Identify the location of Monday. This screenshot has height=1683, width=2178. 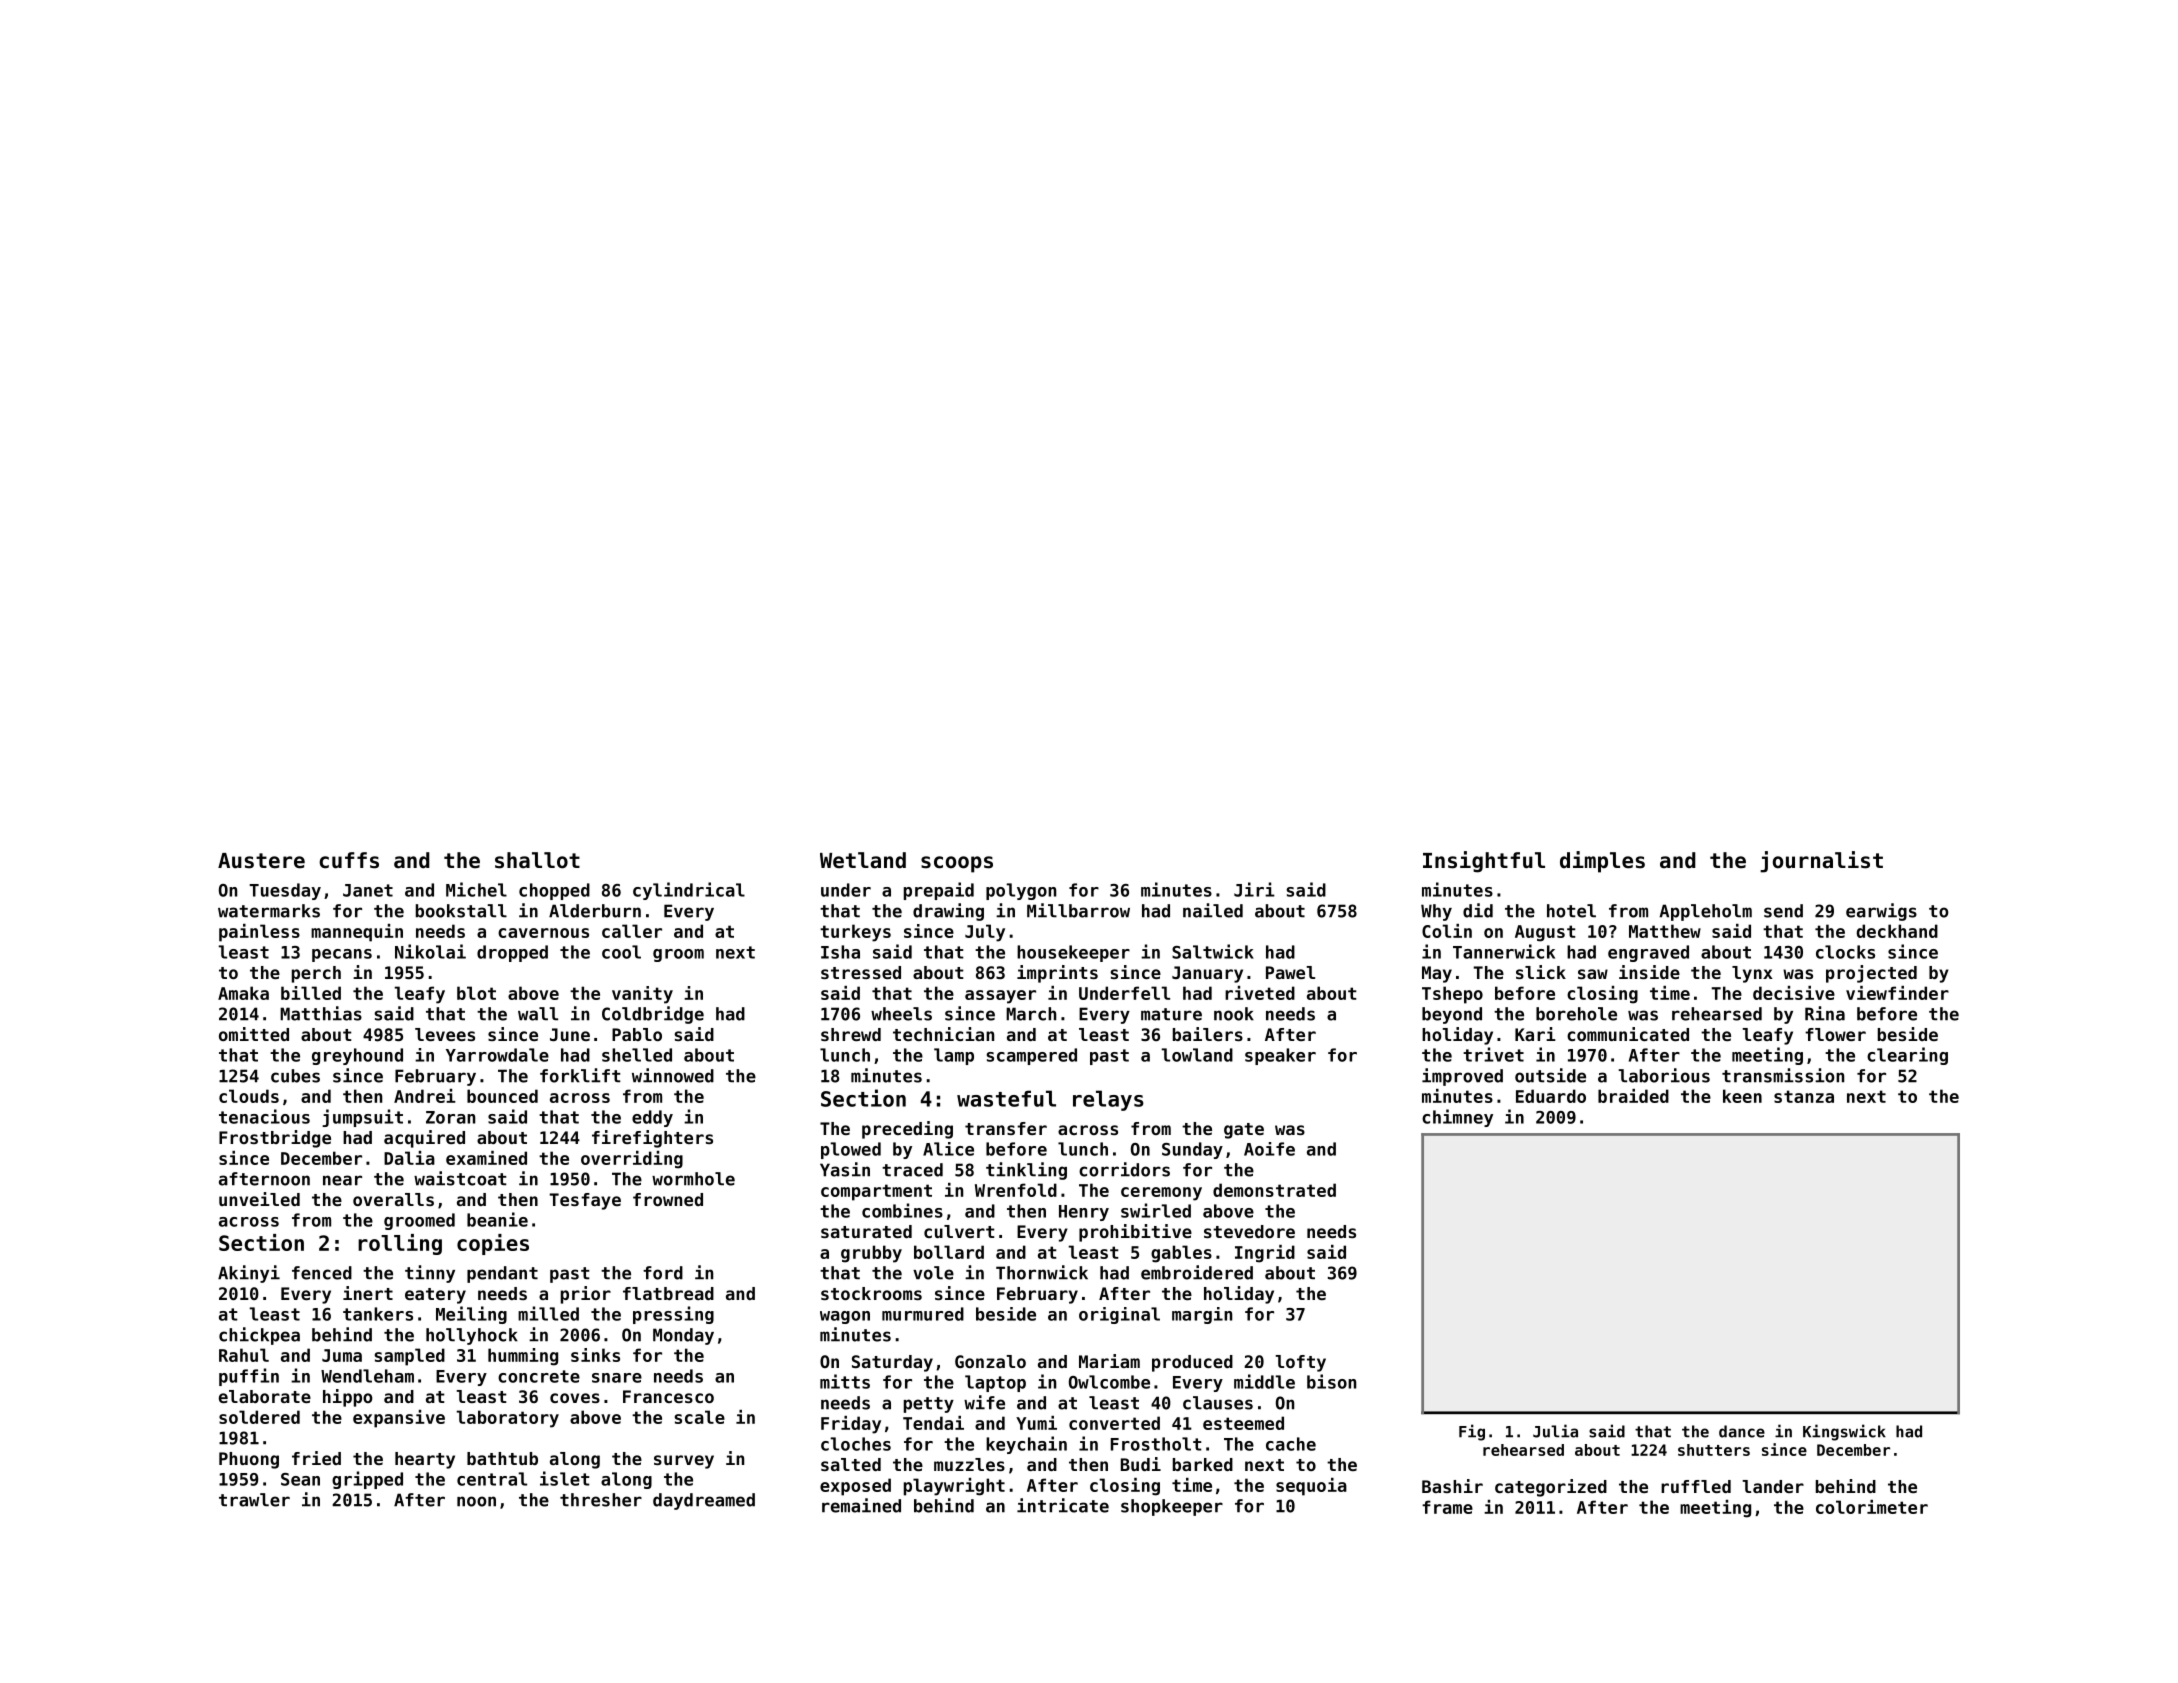
(683, 1336).
